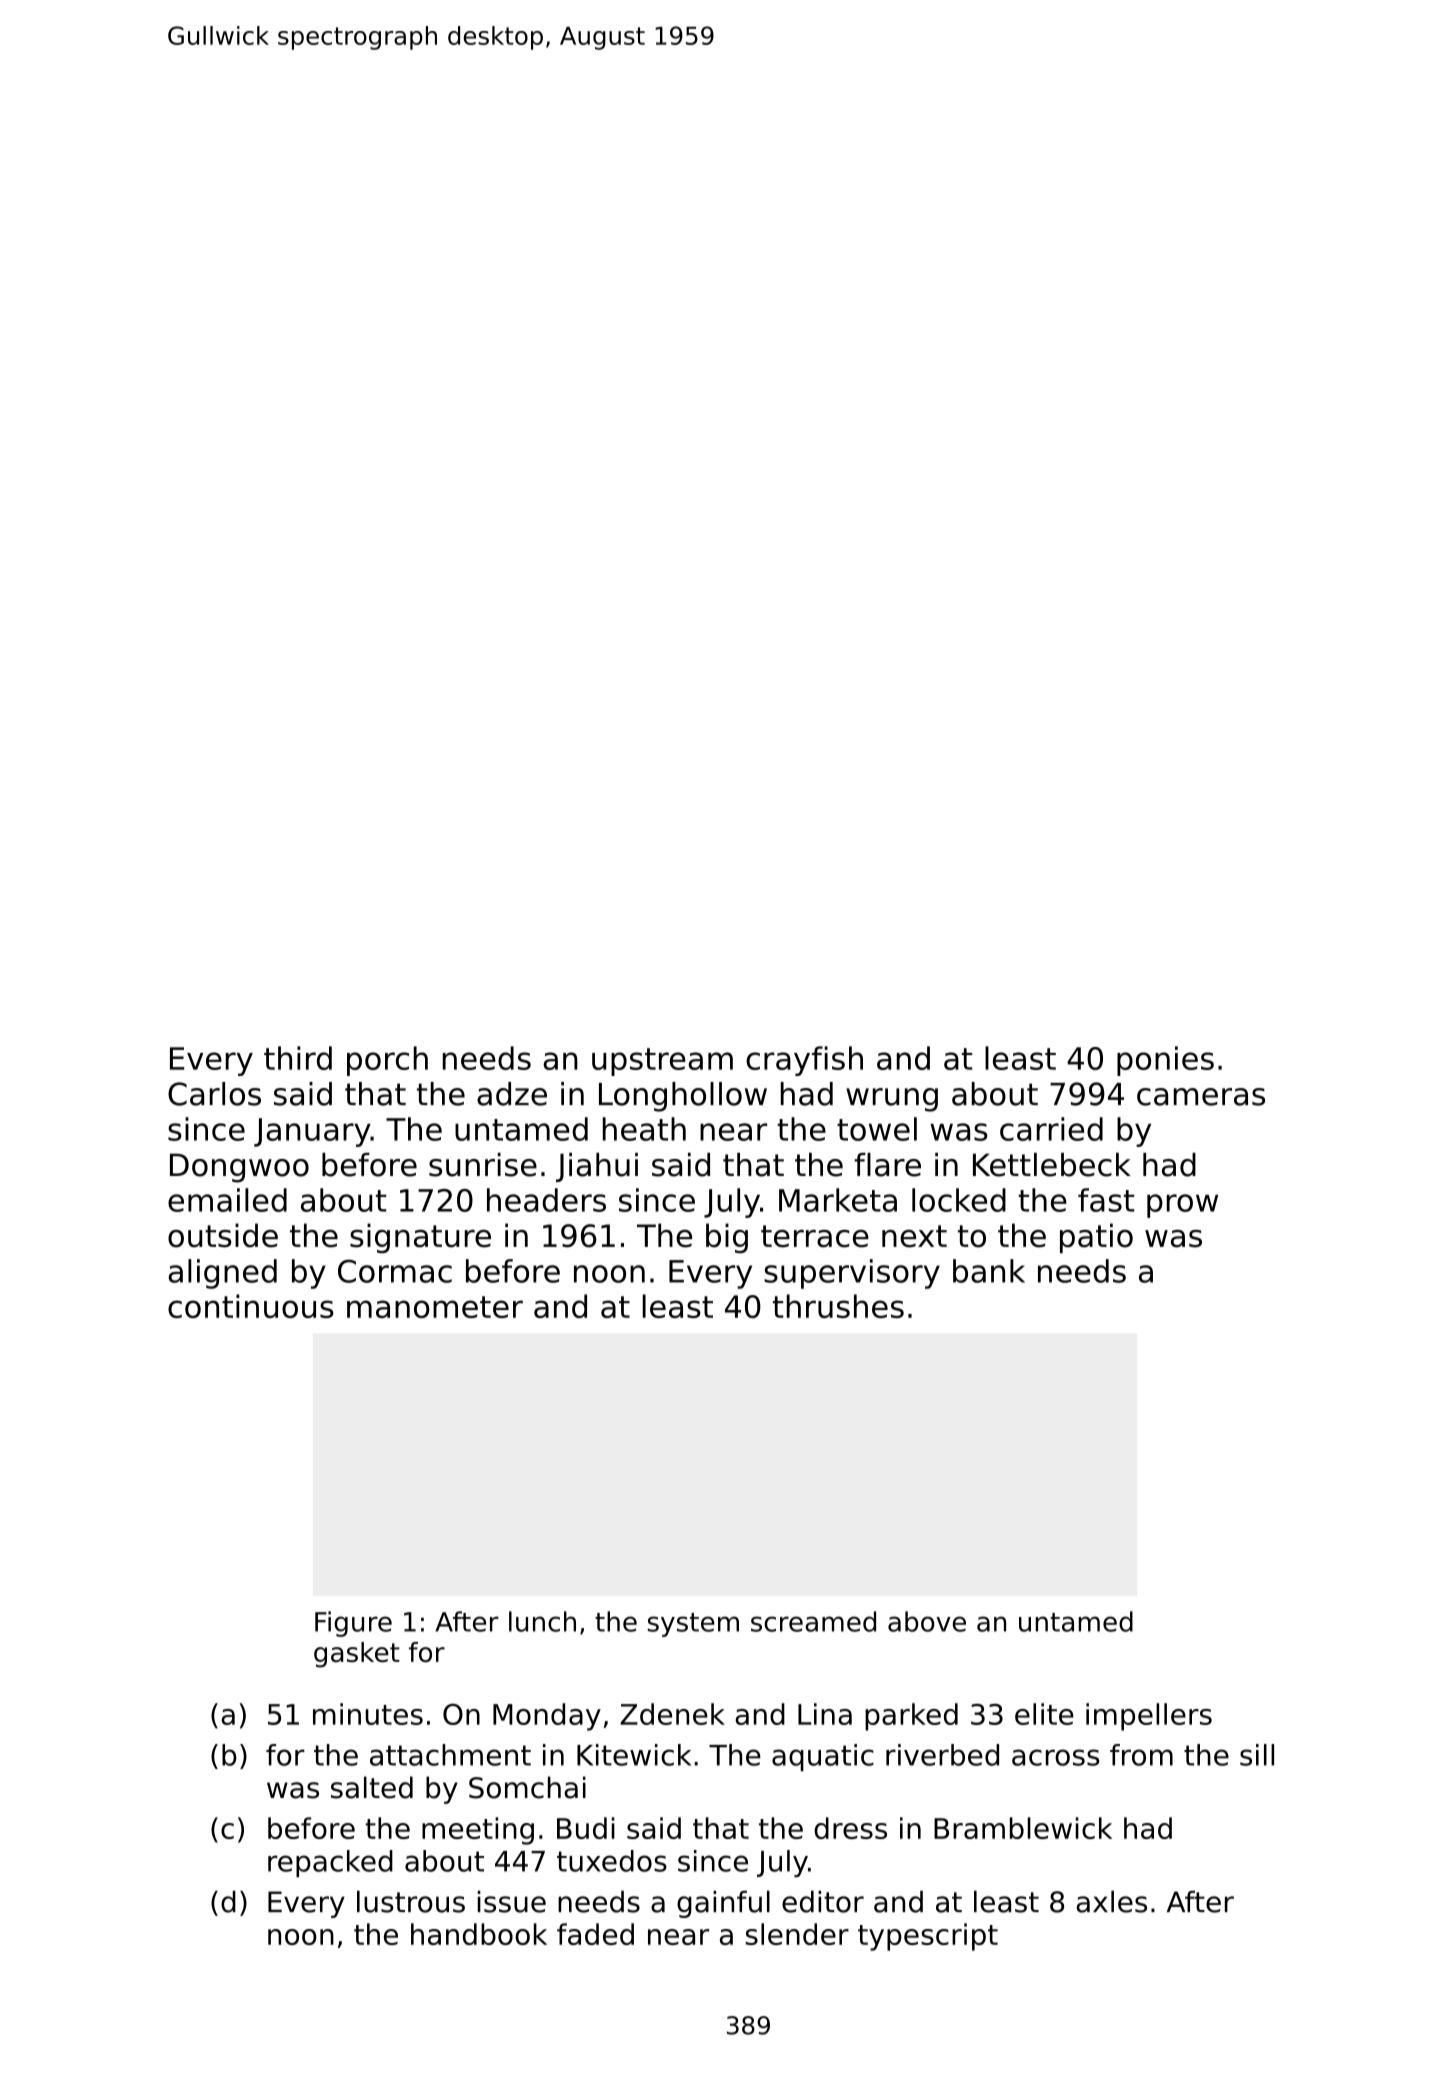  I want to click on manometer, so click(435, 1307).
